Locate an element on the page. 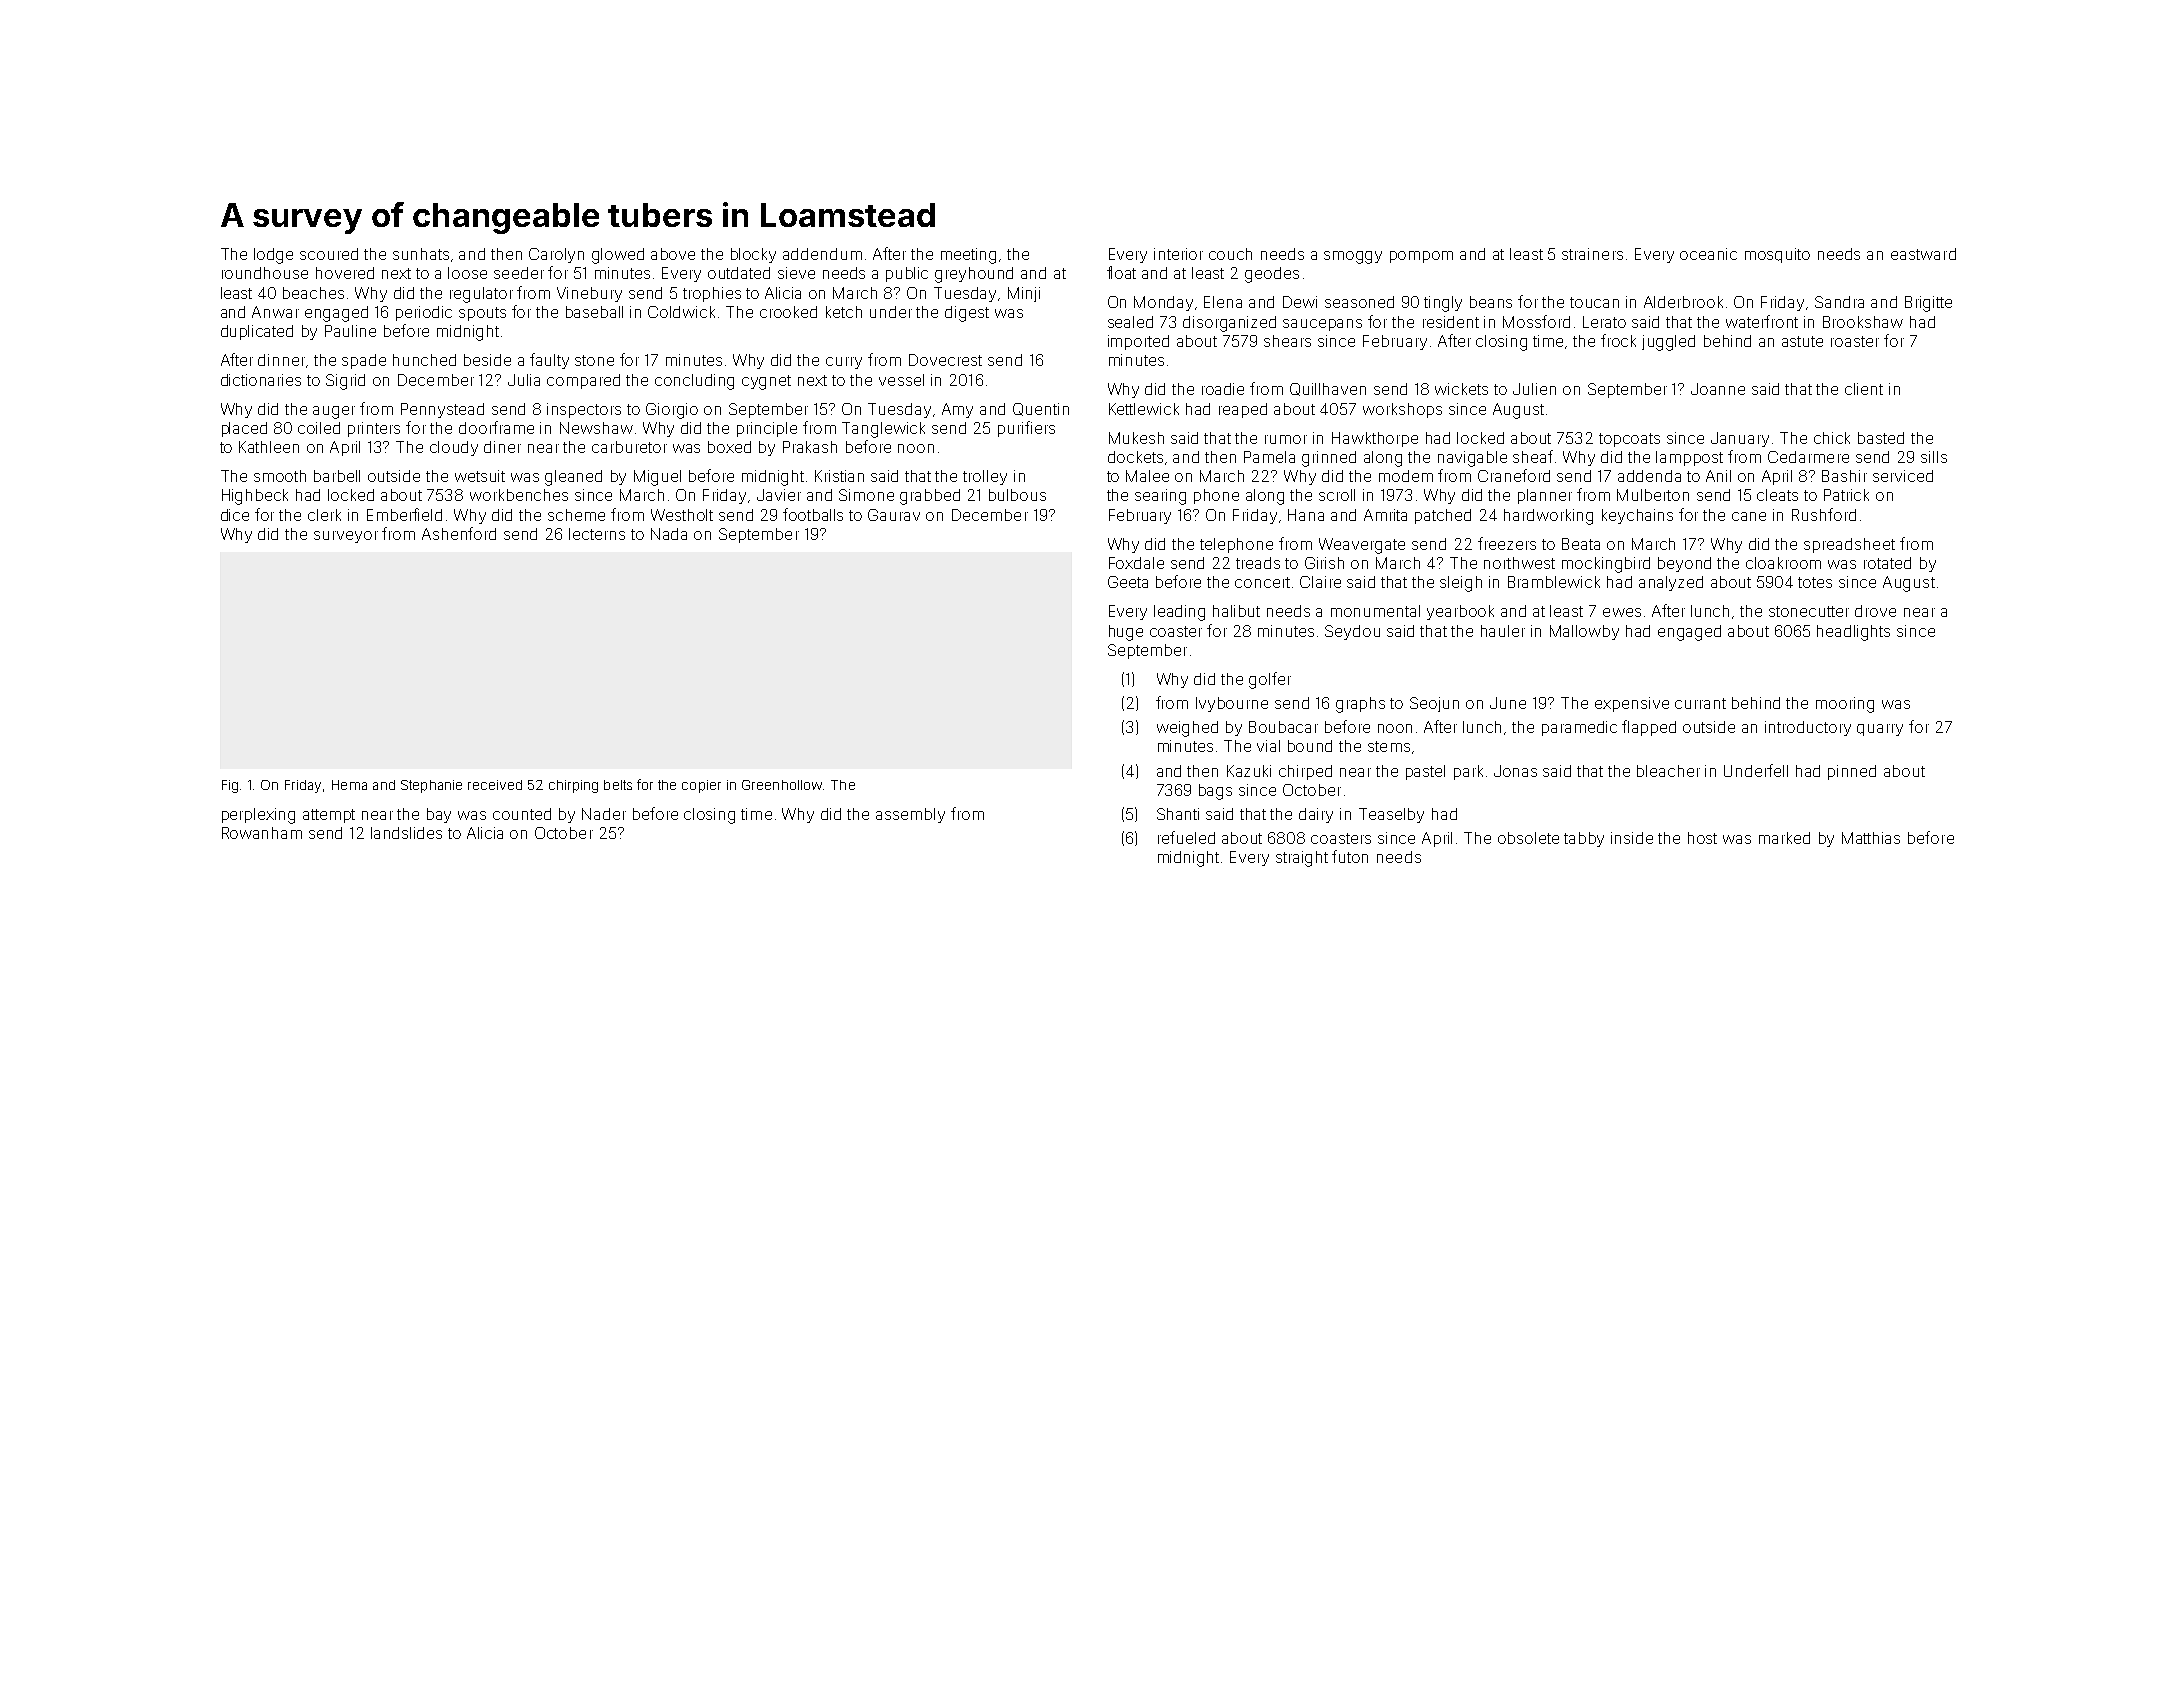 The image size is (2178, 1683). Bramblewick is located at coordinates (1554, 582).
